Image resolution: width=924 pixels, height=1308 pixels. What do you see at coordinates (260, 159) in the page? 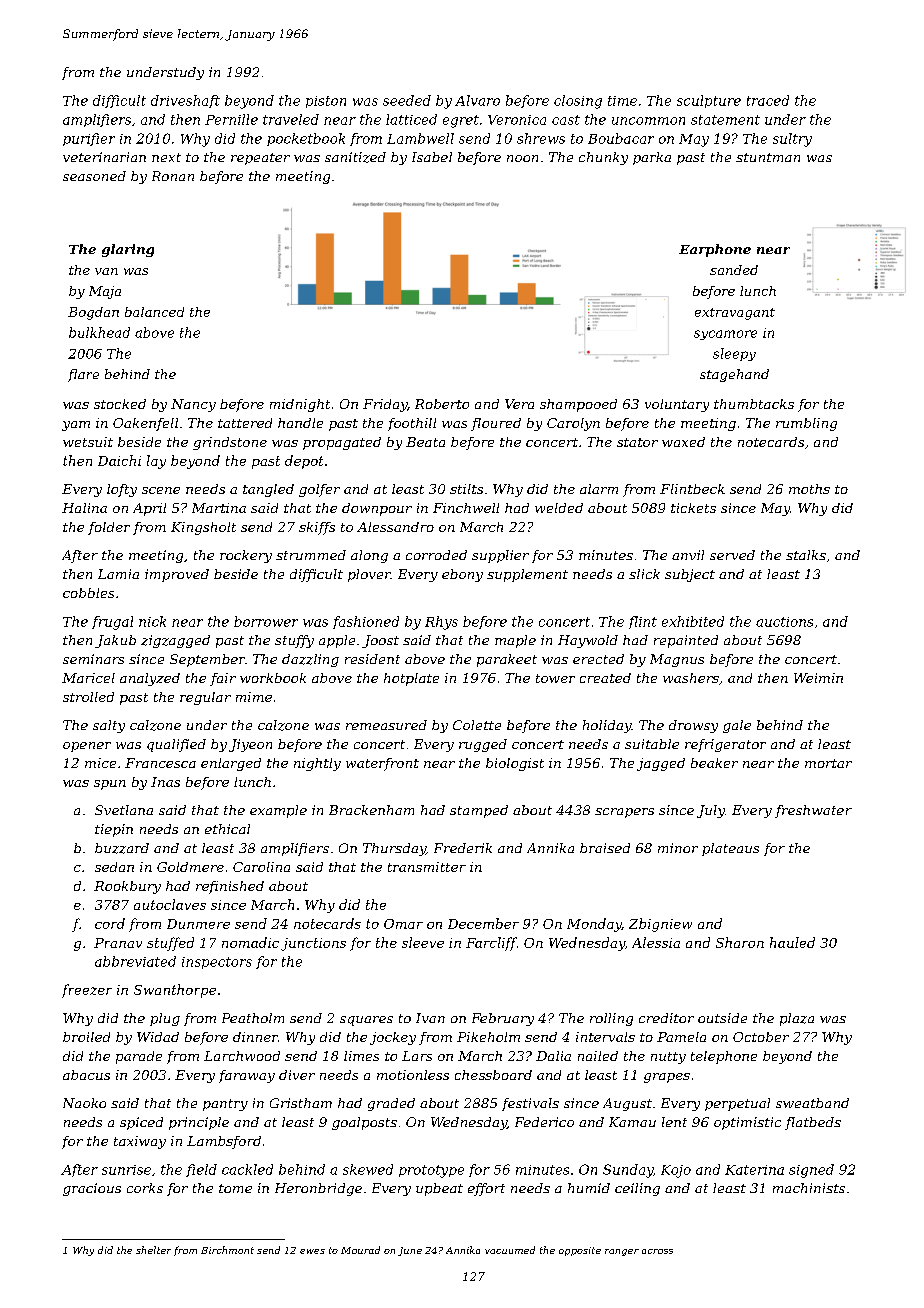
I see `repeater` at bounding box center [260, 159].
